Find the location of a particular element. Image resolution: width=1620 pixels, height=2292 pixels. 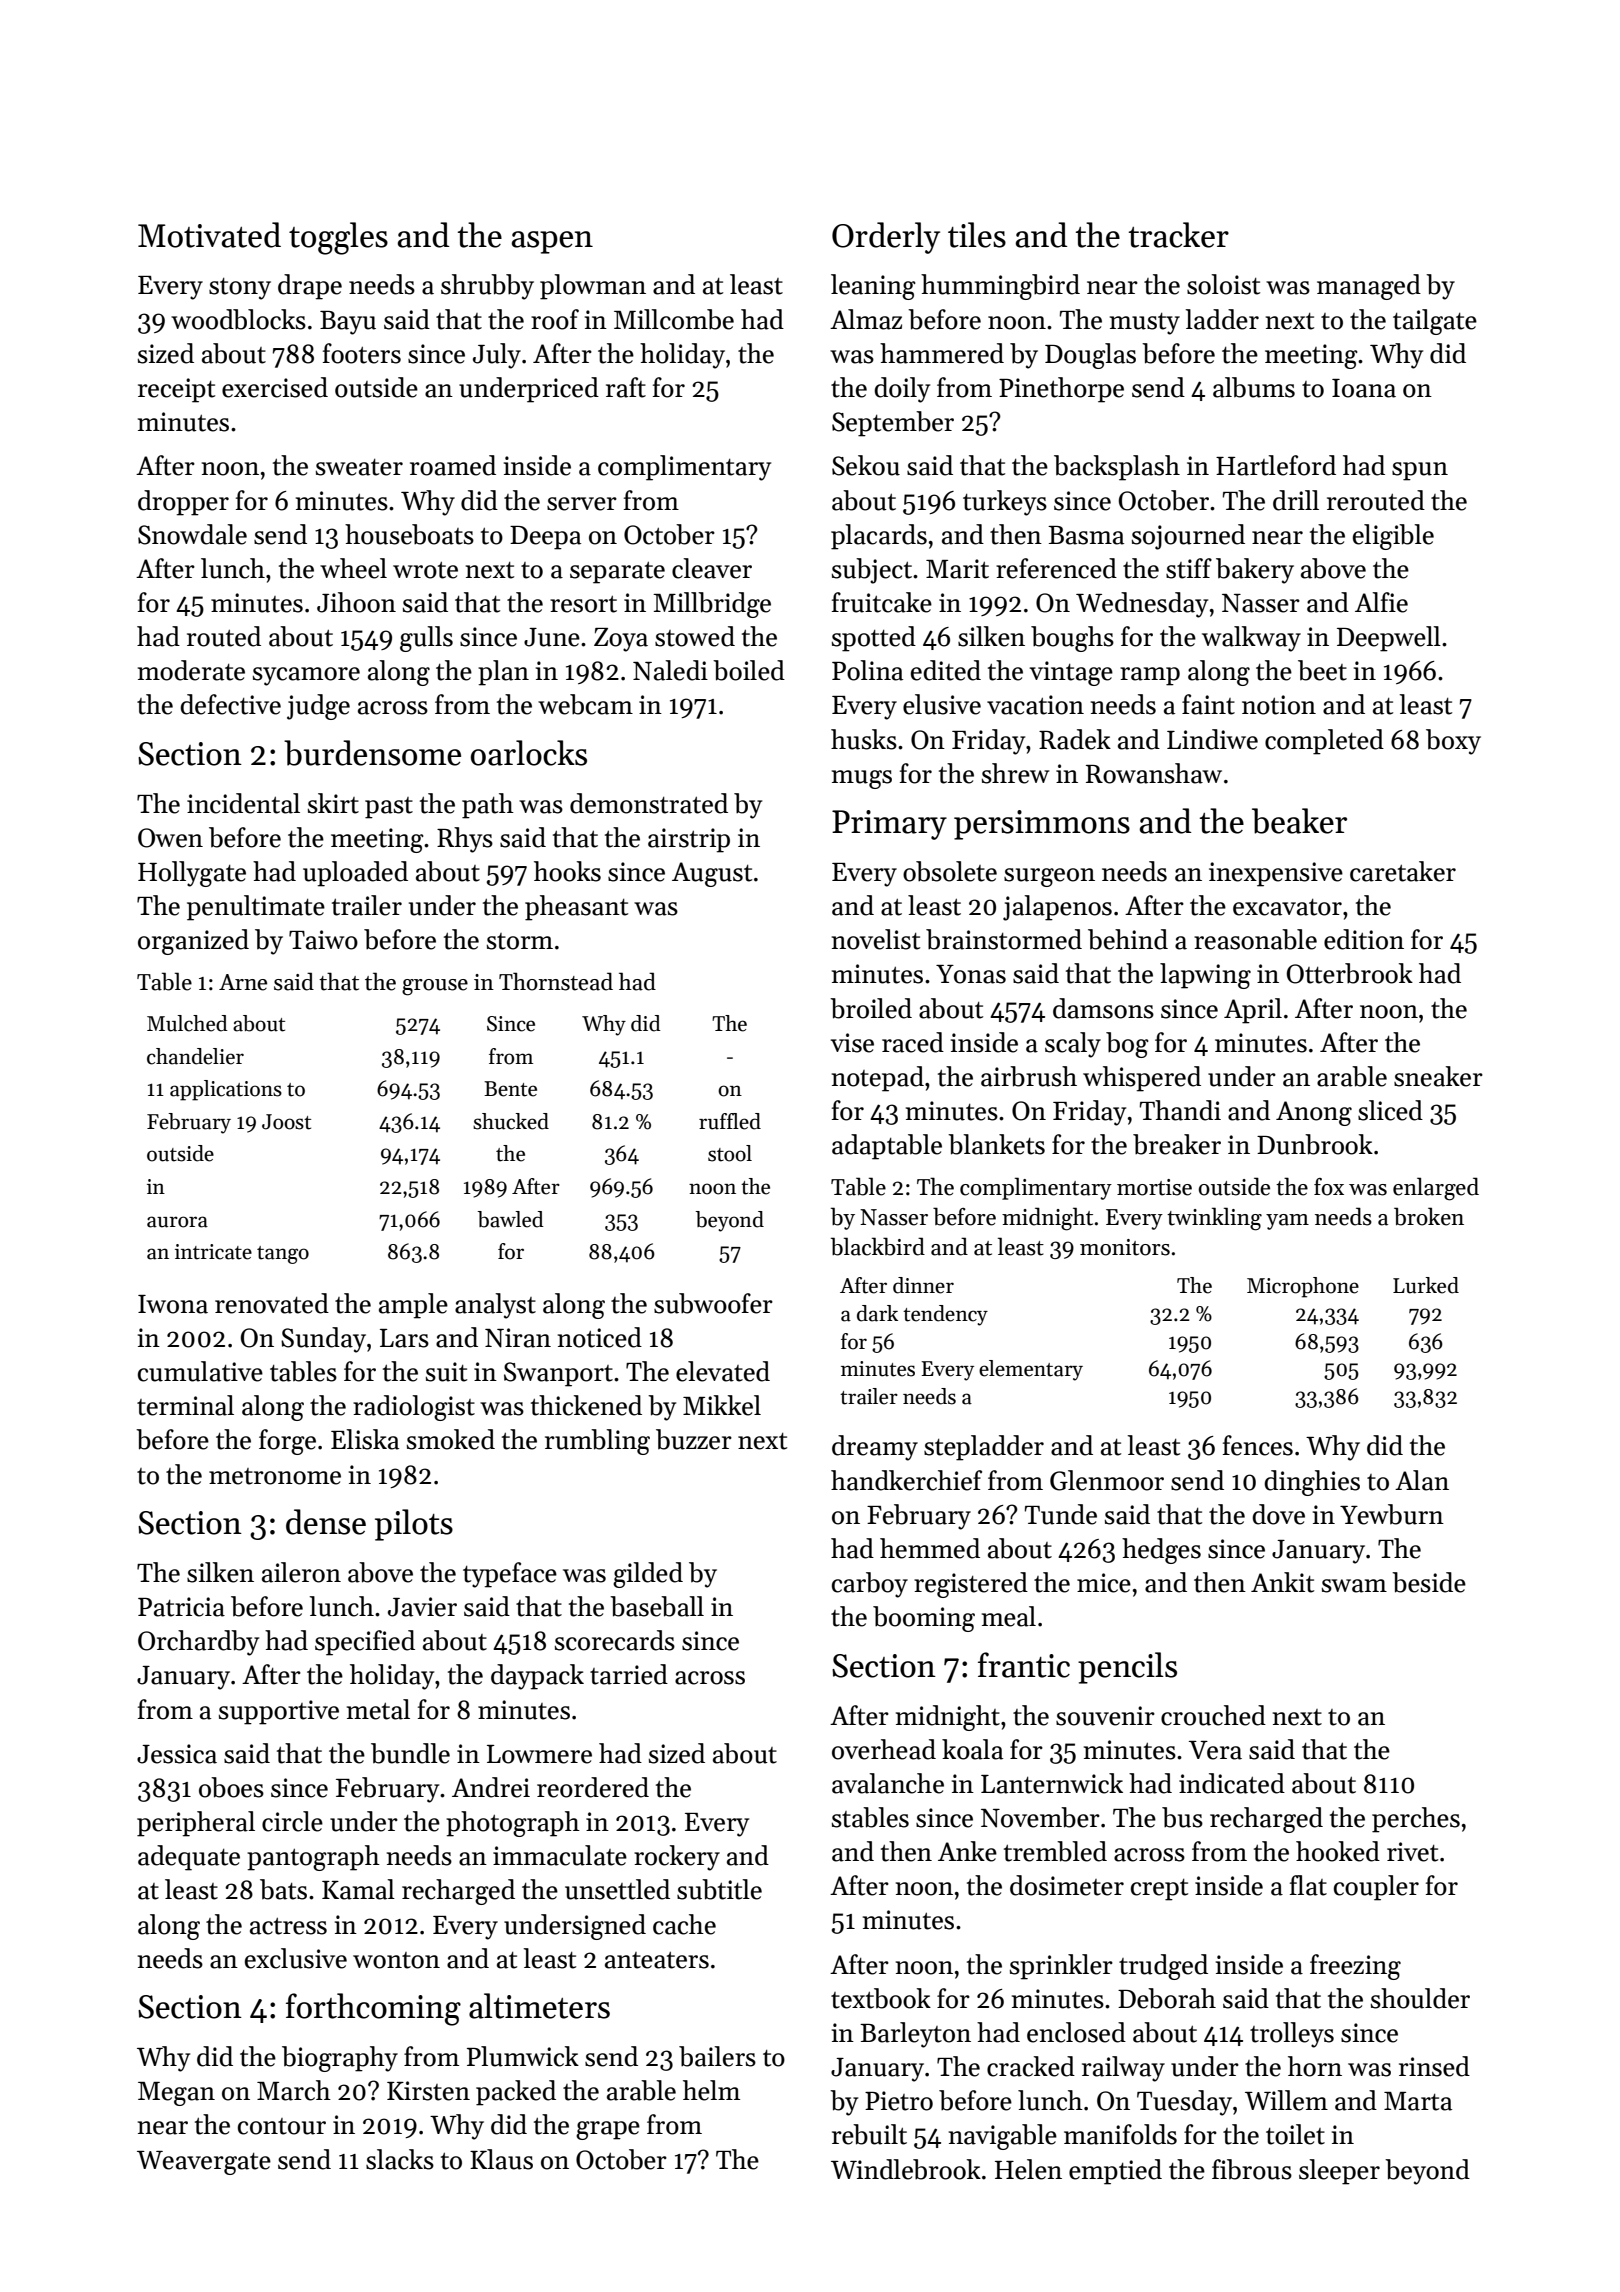

cumulative is located at coordinates (200, 1371).
